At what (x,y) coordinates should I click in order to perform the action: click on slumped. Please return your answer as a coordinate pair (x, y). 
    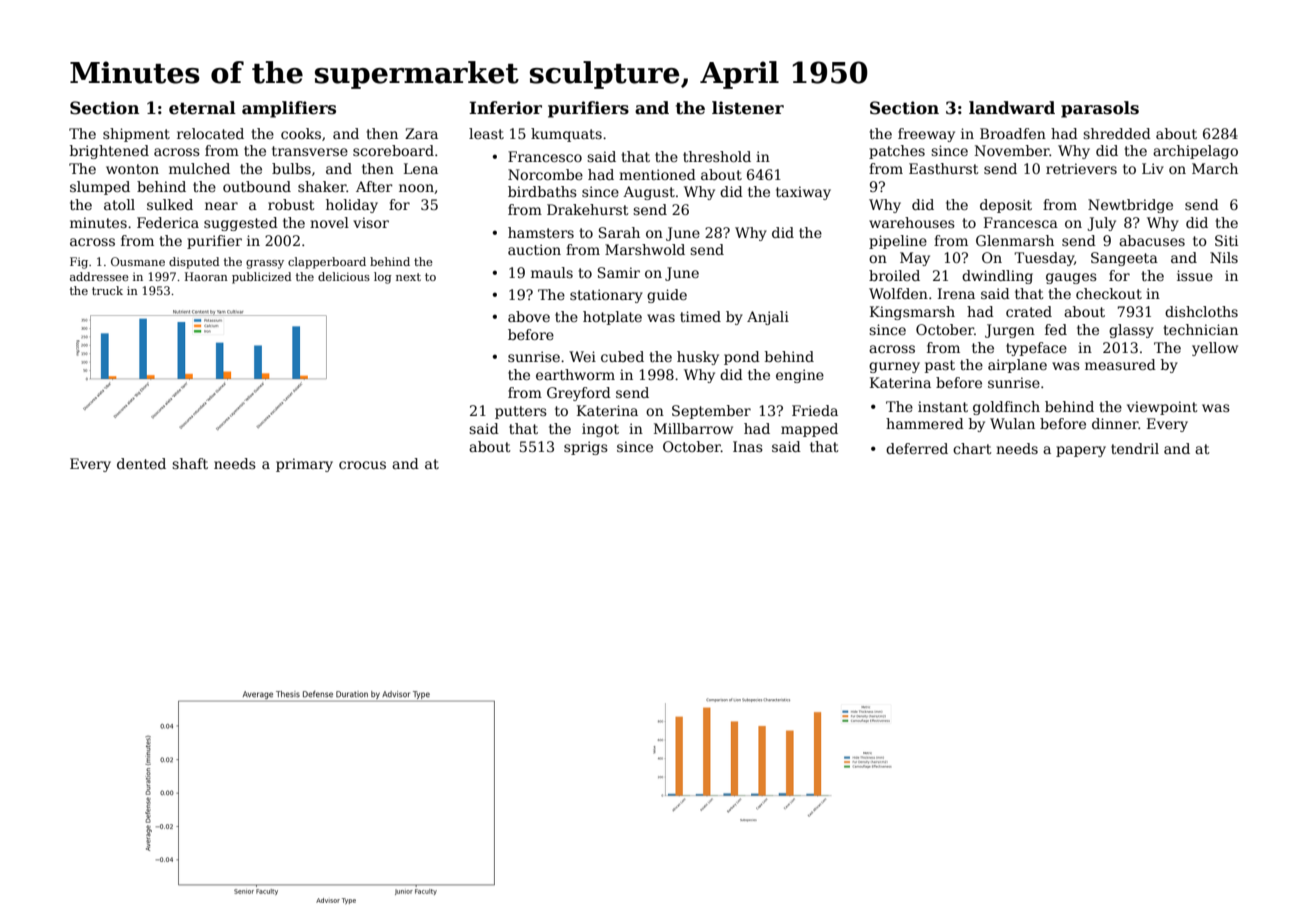
    Looking at the image, I should click on (100, 188).
